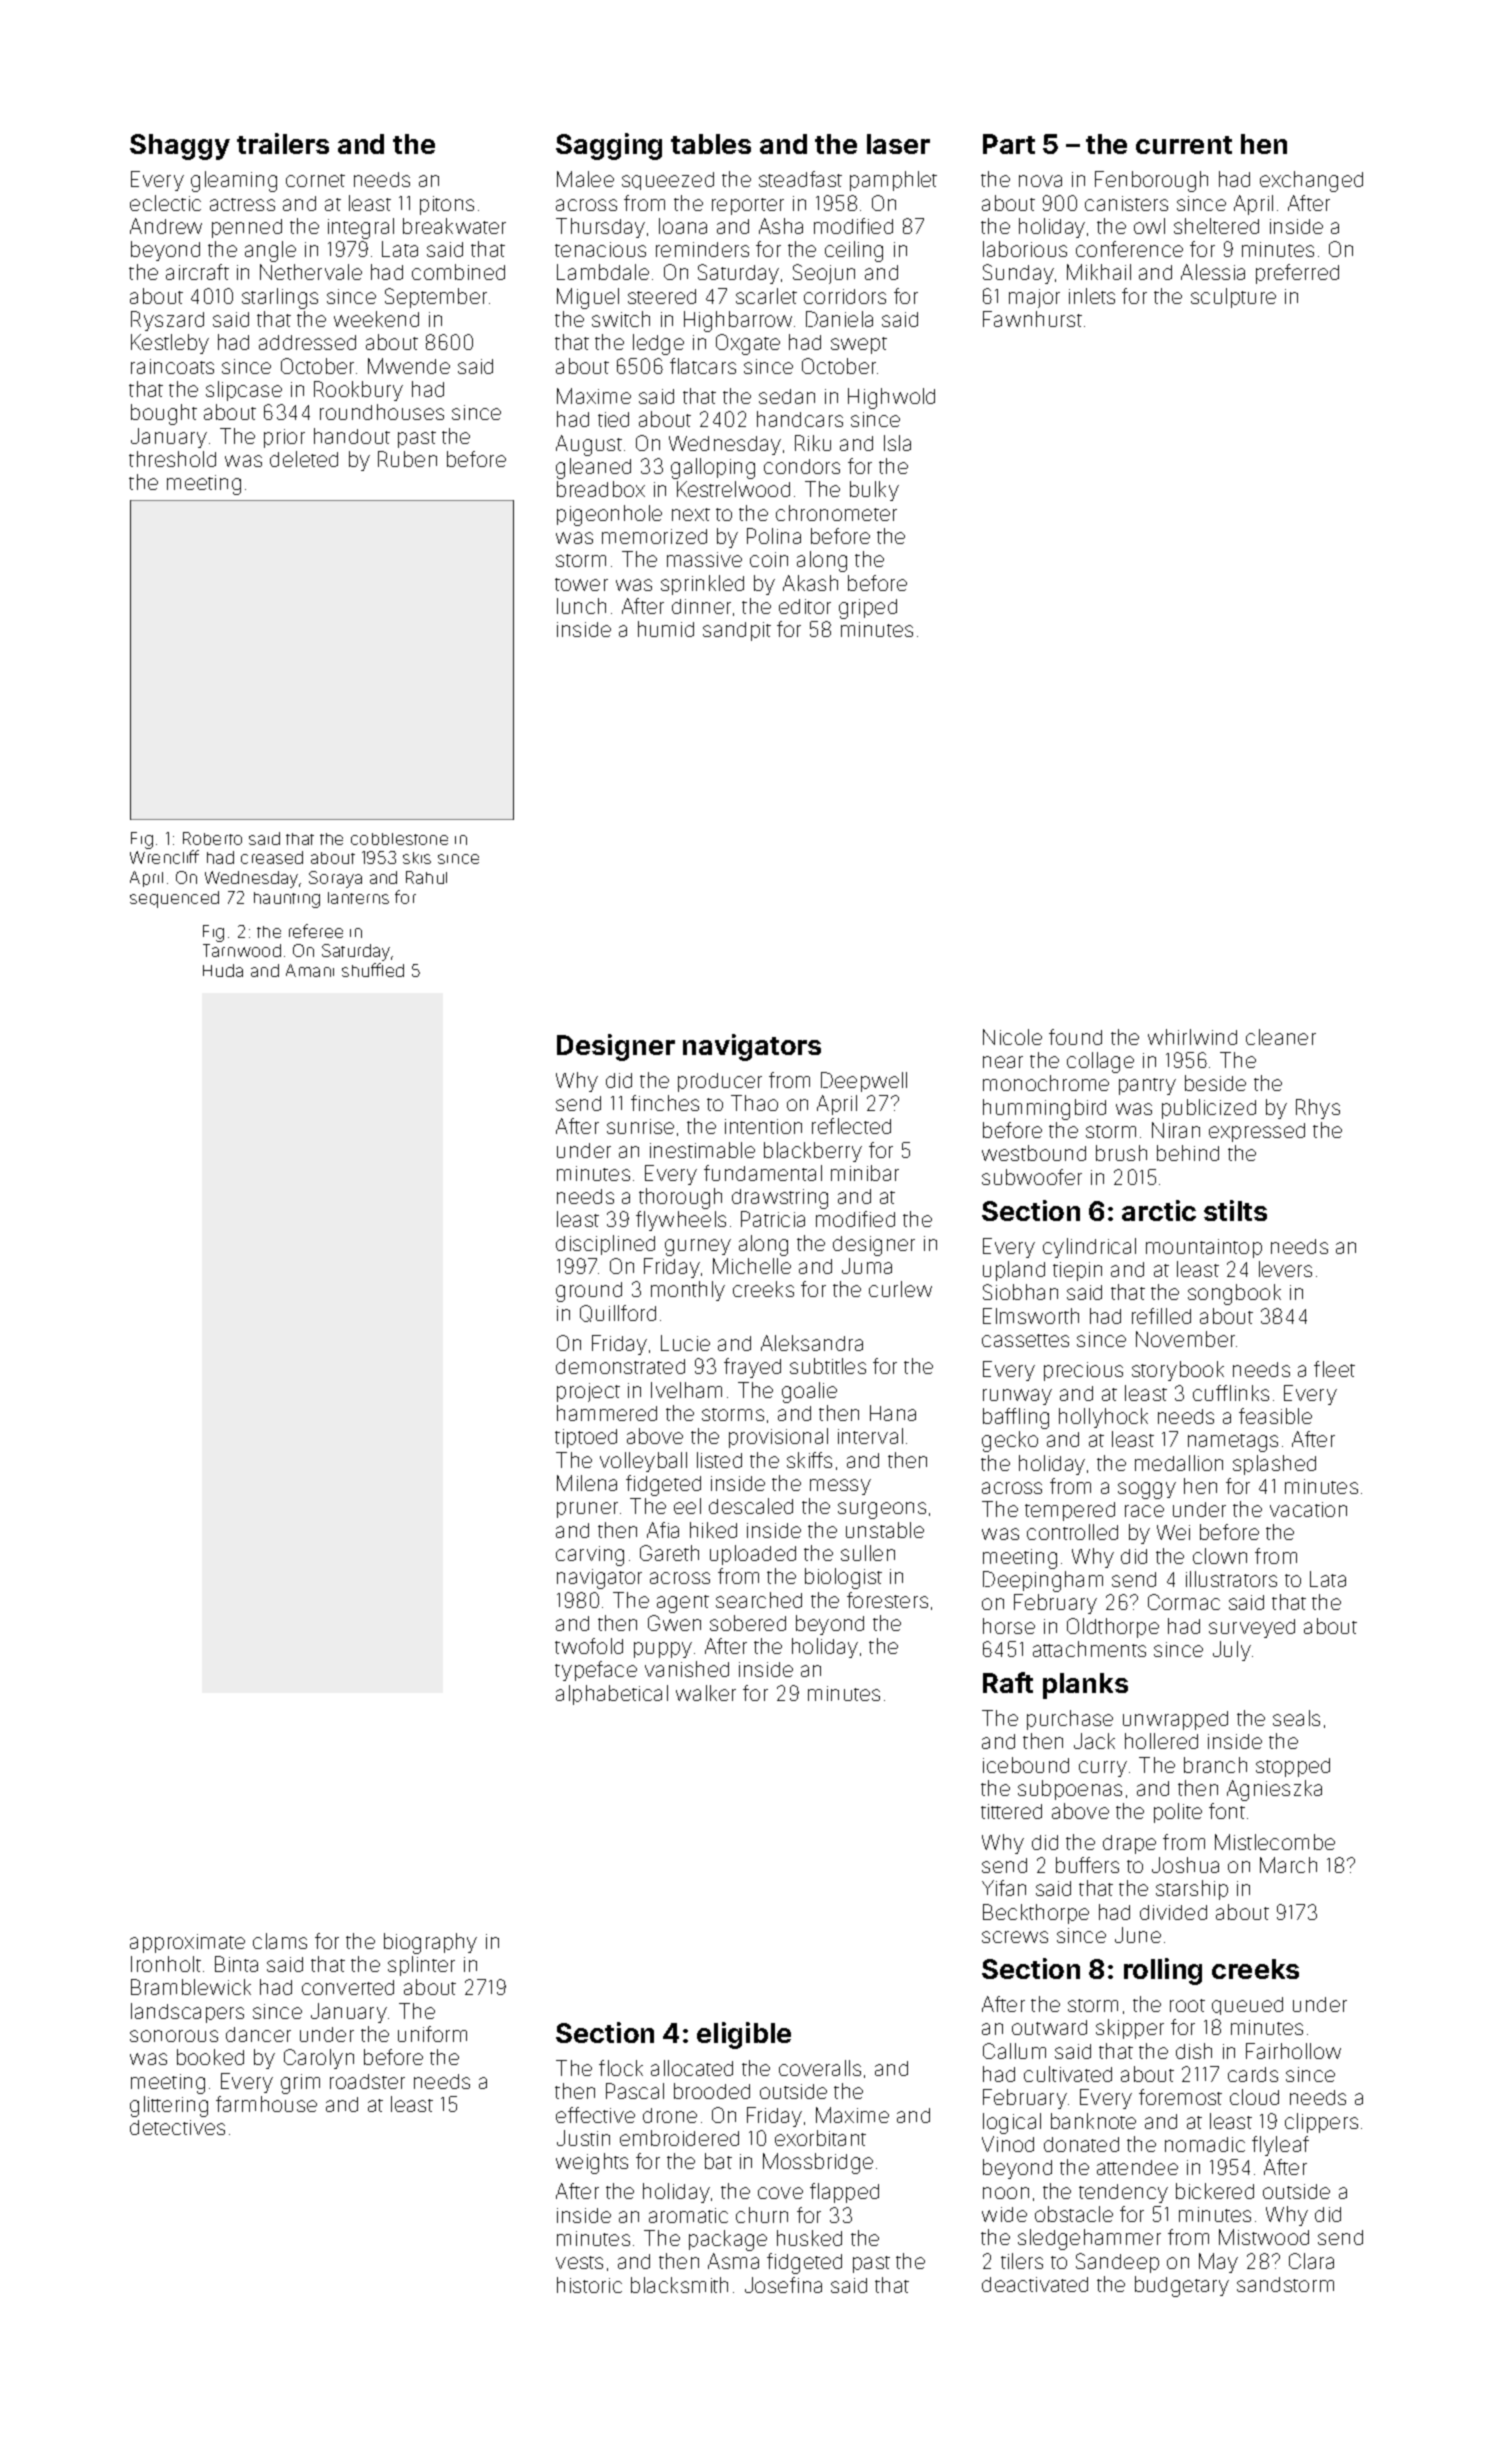 Image resolution: width=1496 pixels, height=2464 pixels. Describe the element at coordinates (1075, 1037) in the image. I see `found` at that location.
